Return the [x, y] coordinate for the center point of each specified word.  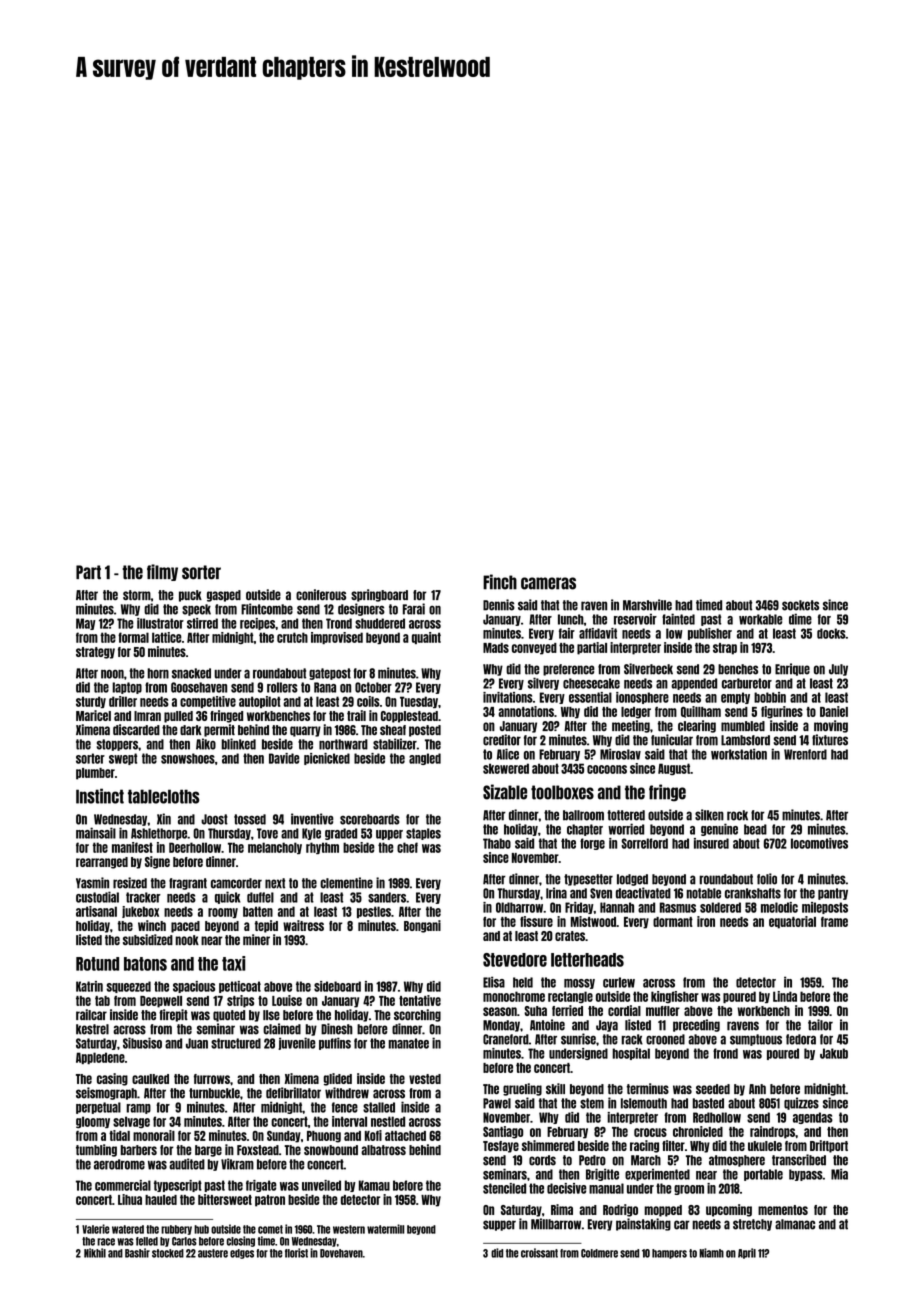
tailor [820, 1025]
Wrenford [805, 754]
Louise [287, 1000]
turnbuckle [214, 1093]
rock [737, 815]
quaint [426, 638]
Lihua [130, 1199]
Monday [501, 1026]
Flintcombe [267, 609]
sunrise [578, 1039]
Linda [785, 996]
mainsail [96, 833]
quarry [305, 731]
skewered [506, 768]
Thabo [497, 843]
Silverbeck [648, 669]
